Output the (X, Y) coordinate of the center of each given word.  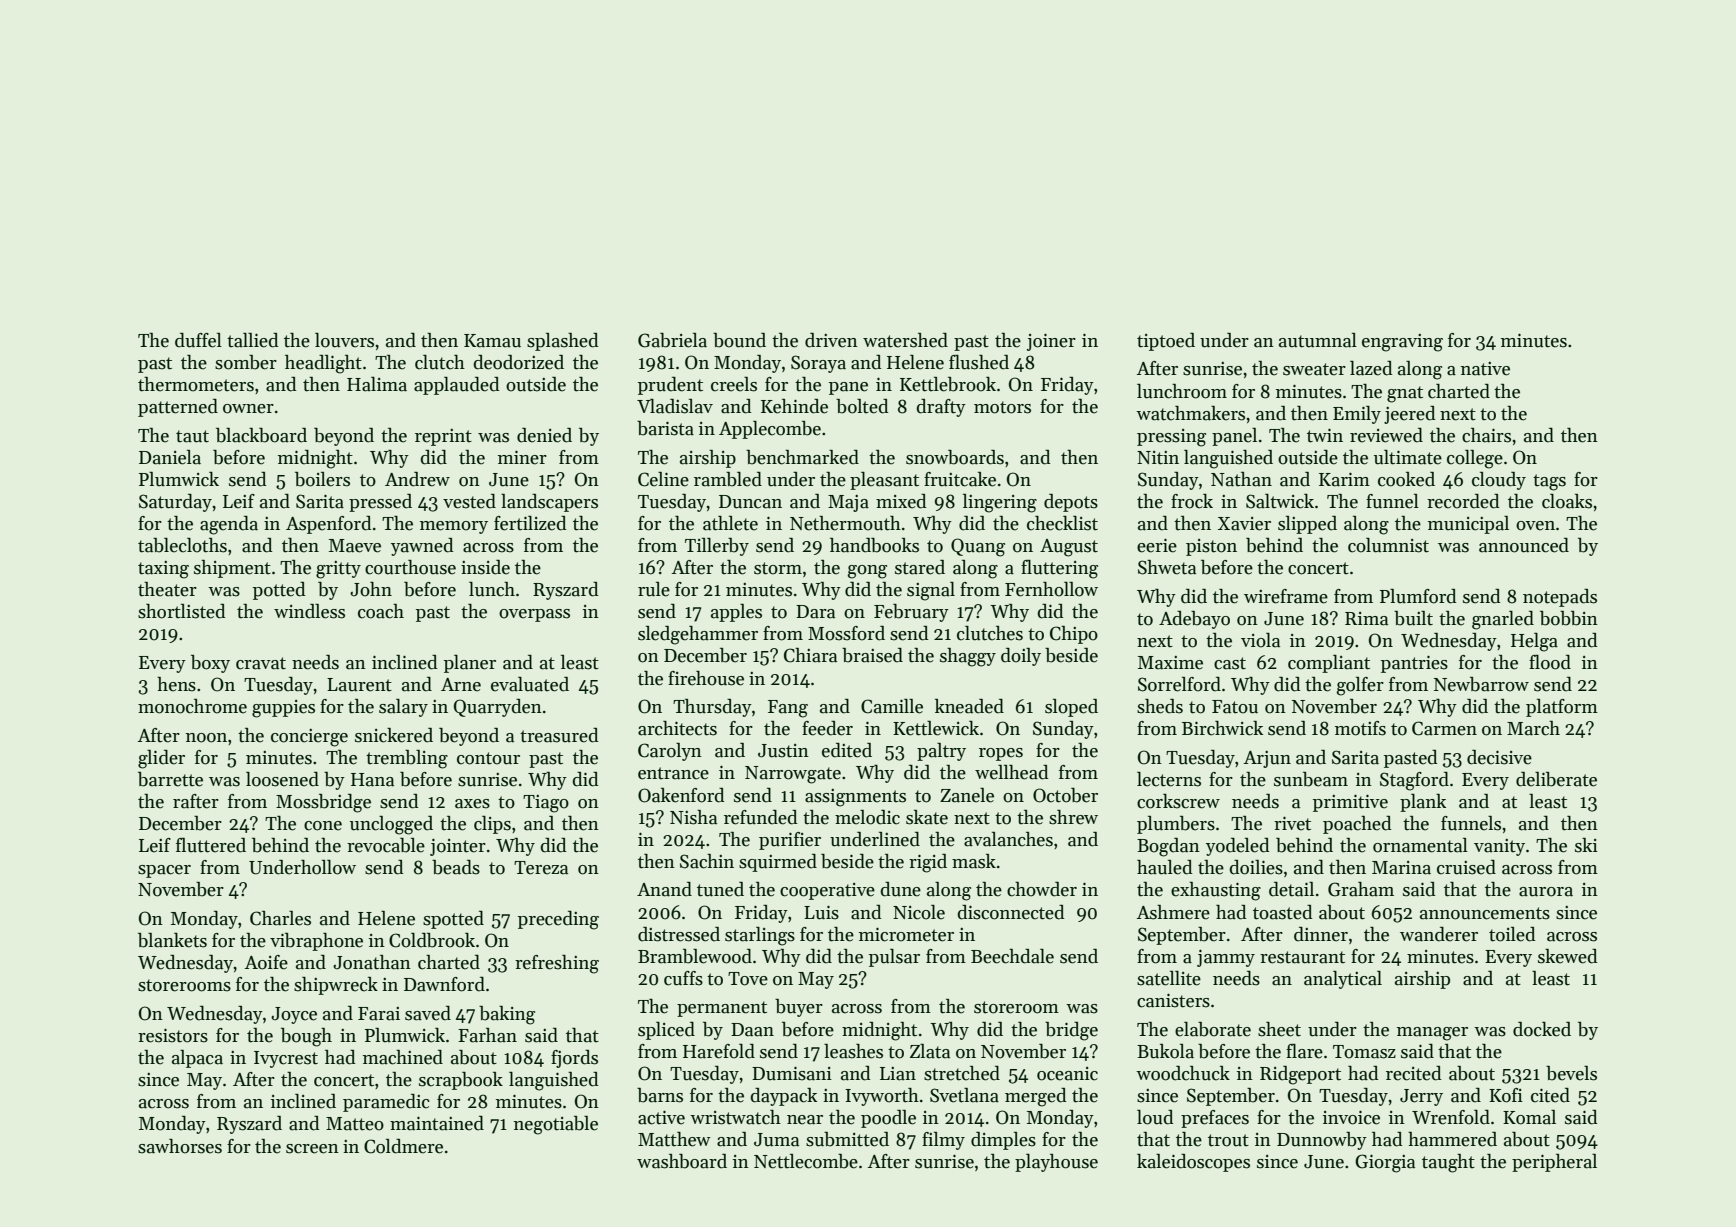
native (1485, 369)
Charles (280, 918)
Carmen (1444, 728)
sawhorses (180, 1146)
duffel (198, 340)
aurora (1546, 892)
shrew (1073, 817)
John (371, 589)
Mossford (846, 633)
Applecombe (770, 430)
